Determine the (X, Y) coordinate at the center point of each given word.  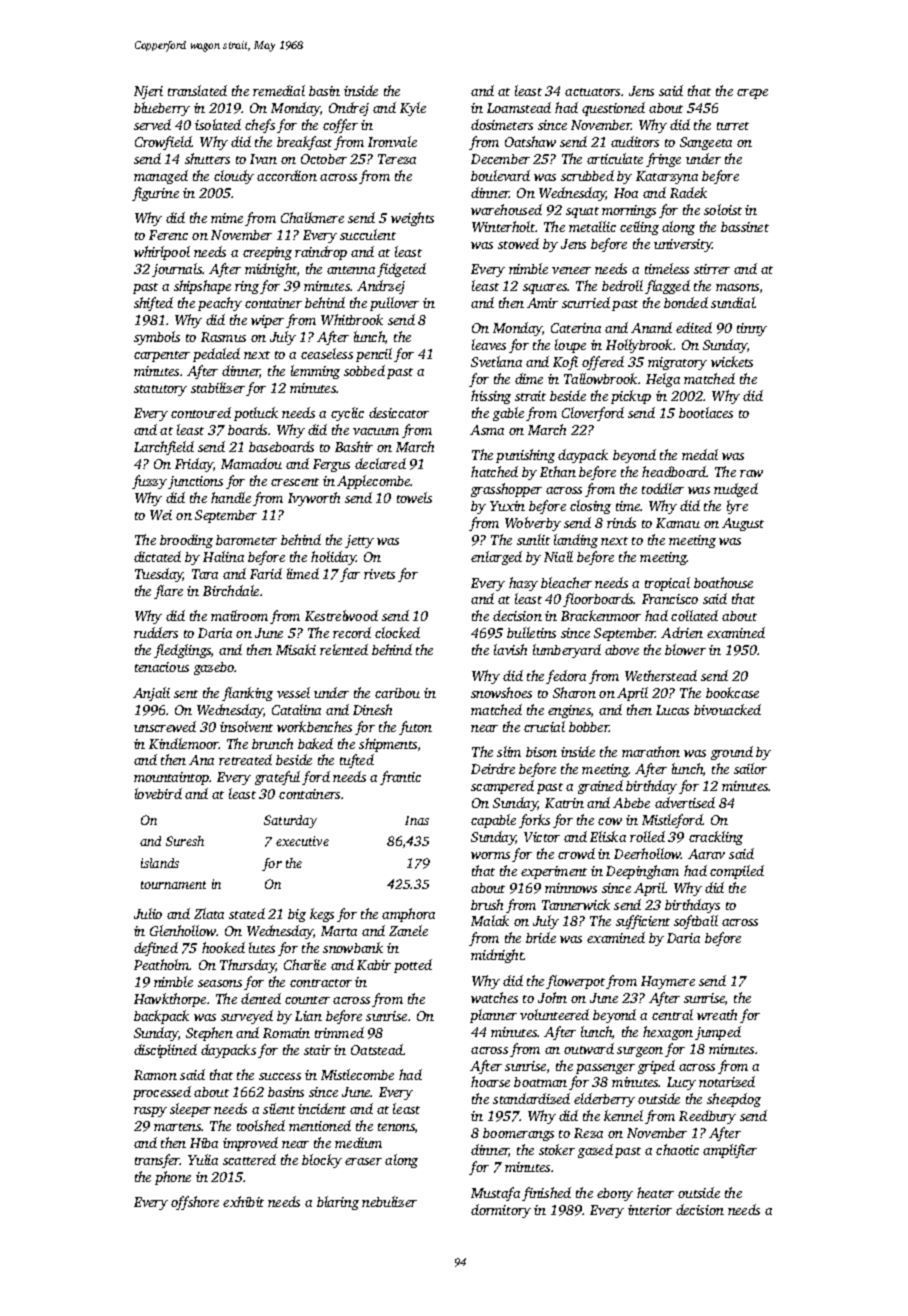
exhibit (243, 1201)
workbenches (314, 726)
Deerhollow (647, 853)
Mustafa (495, 1194)
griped (656, 1067)
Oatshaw (530, 141)
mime (227, 218)
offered (603, 363)
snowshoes (501, 692)
